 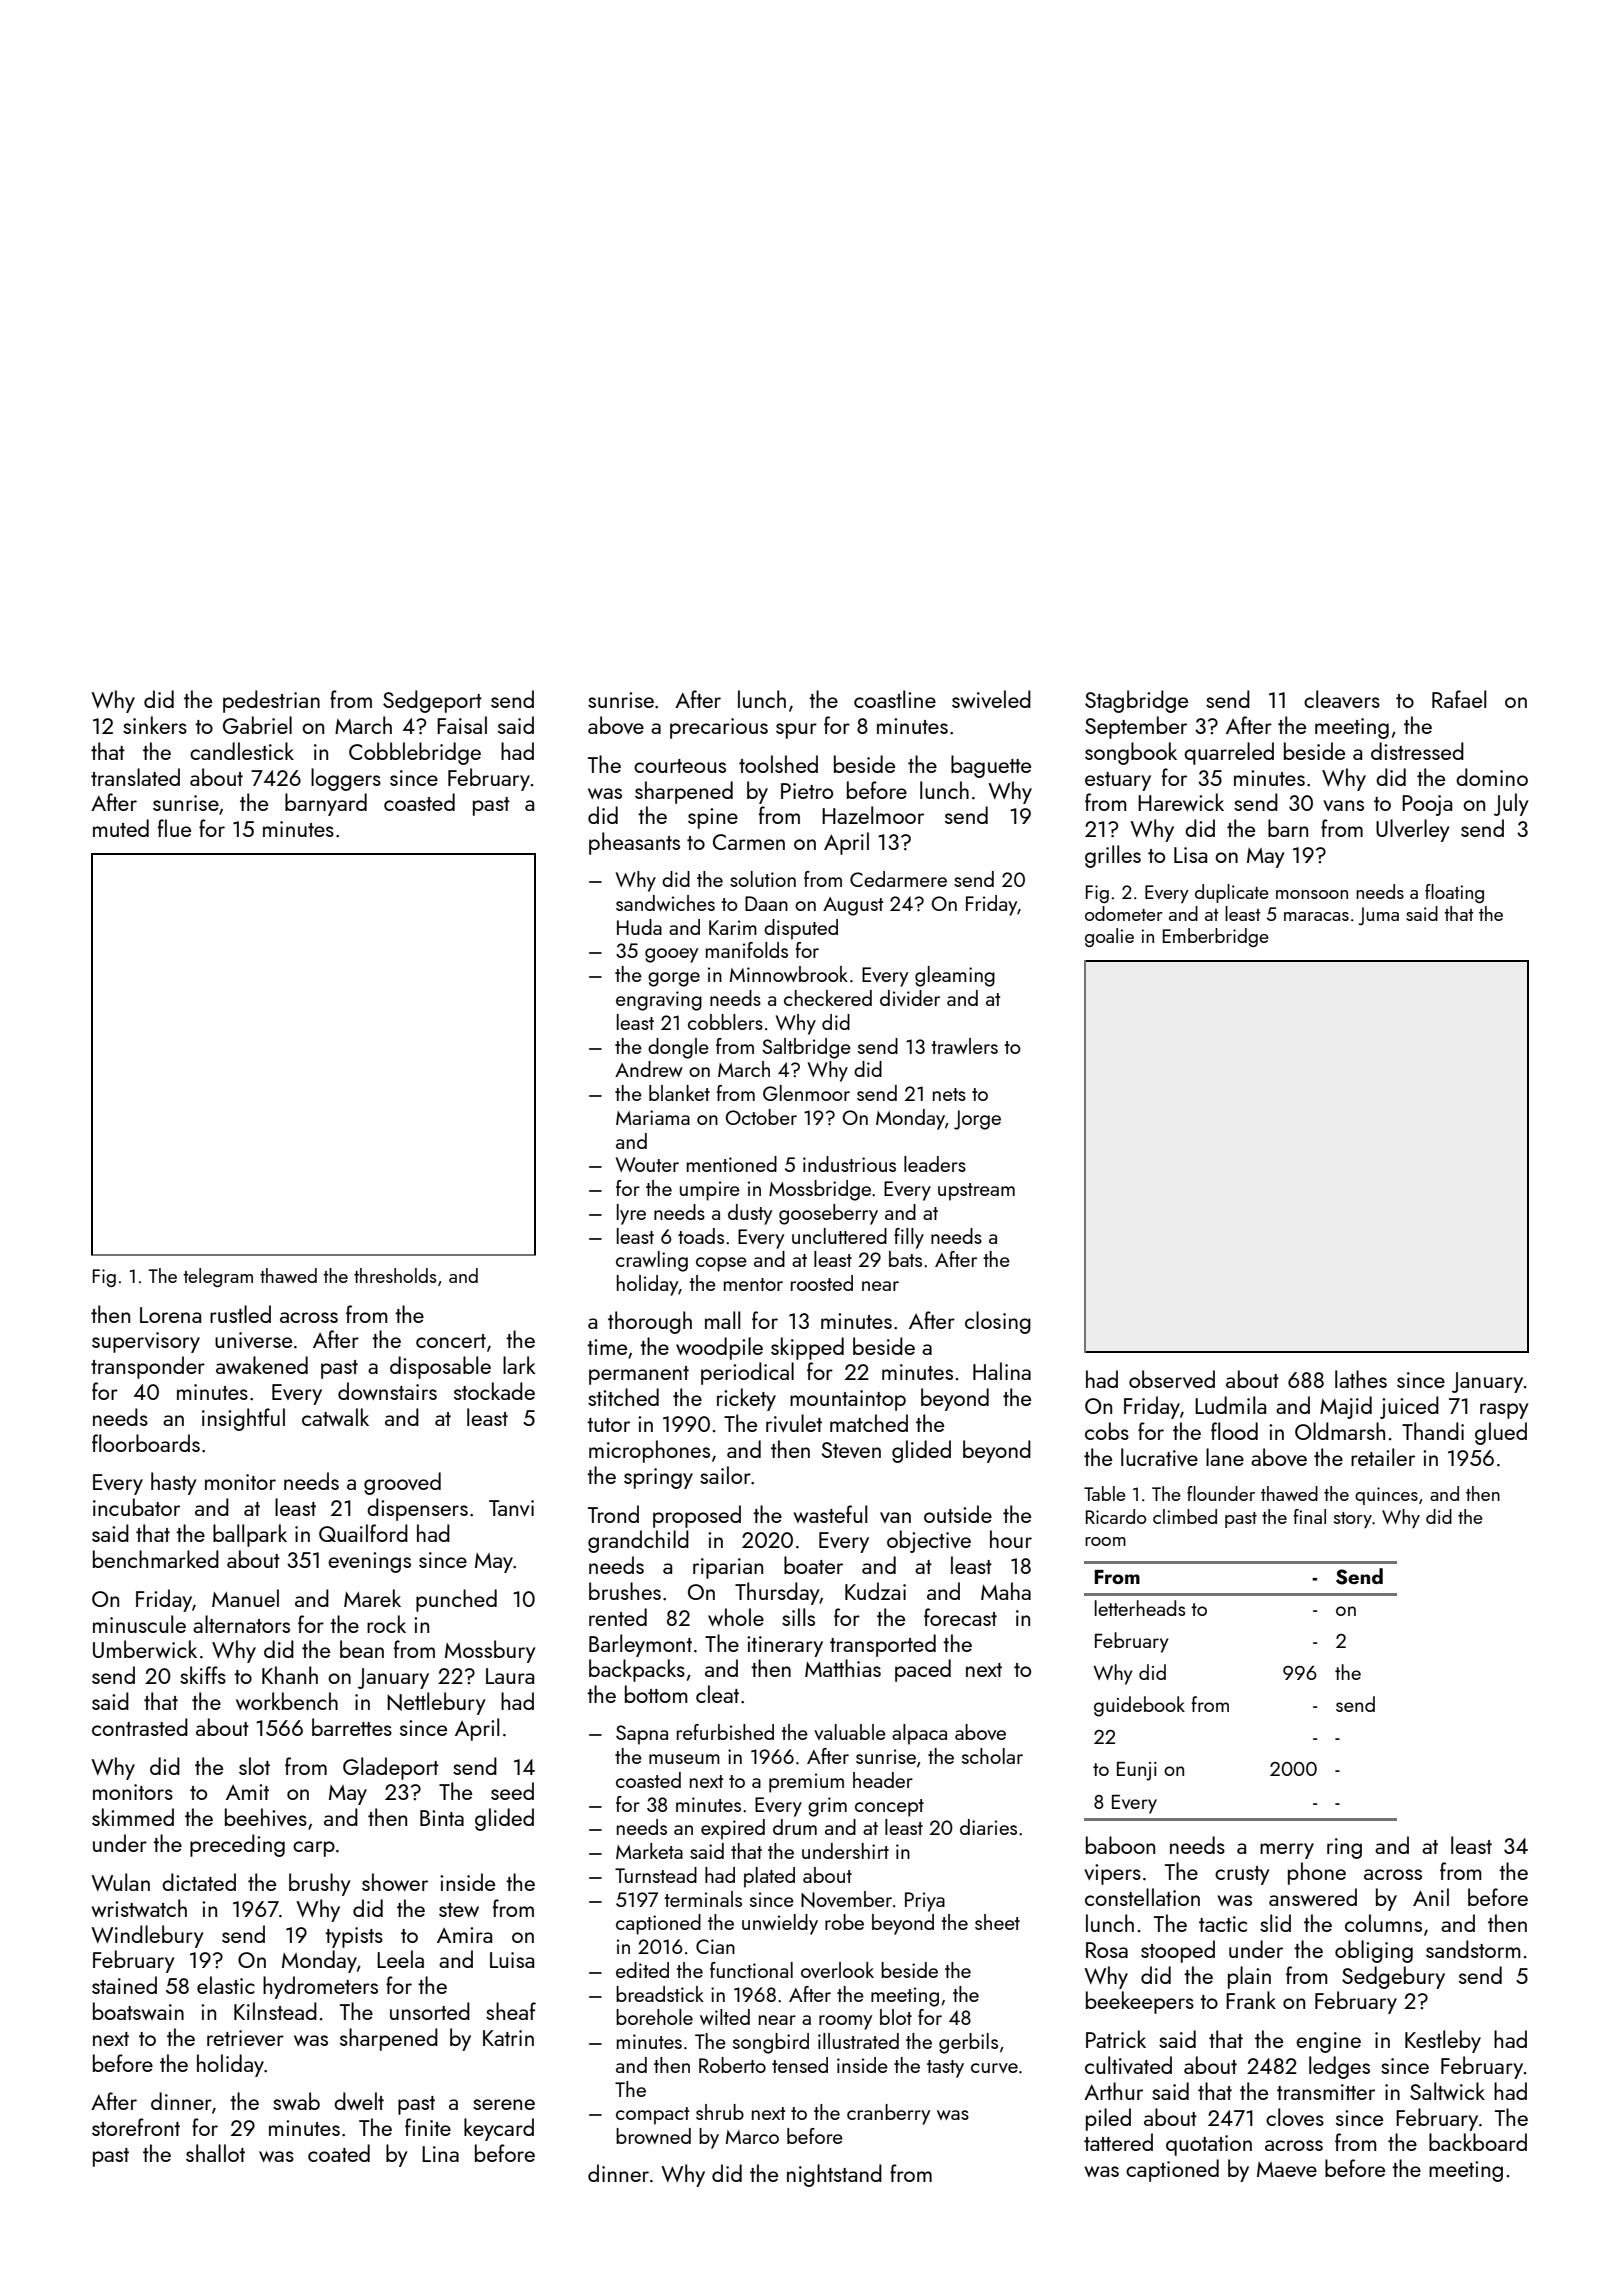 What do you see at coordinates (199, 1882) in the screenshot?
I see `dictated` at bounding box center [199, 1882].
